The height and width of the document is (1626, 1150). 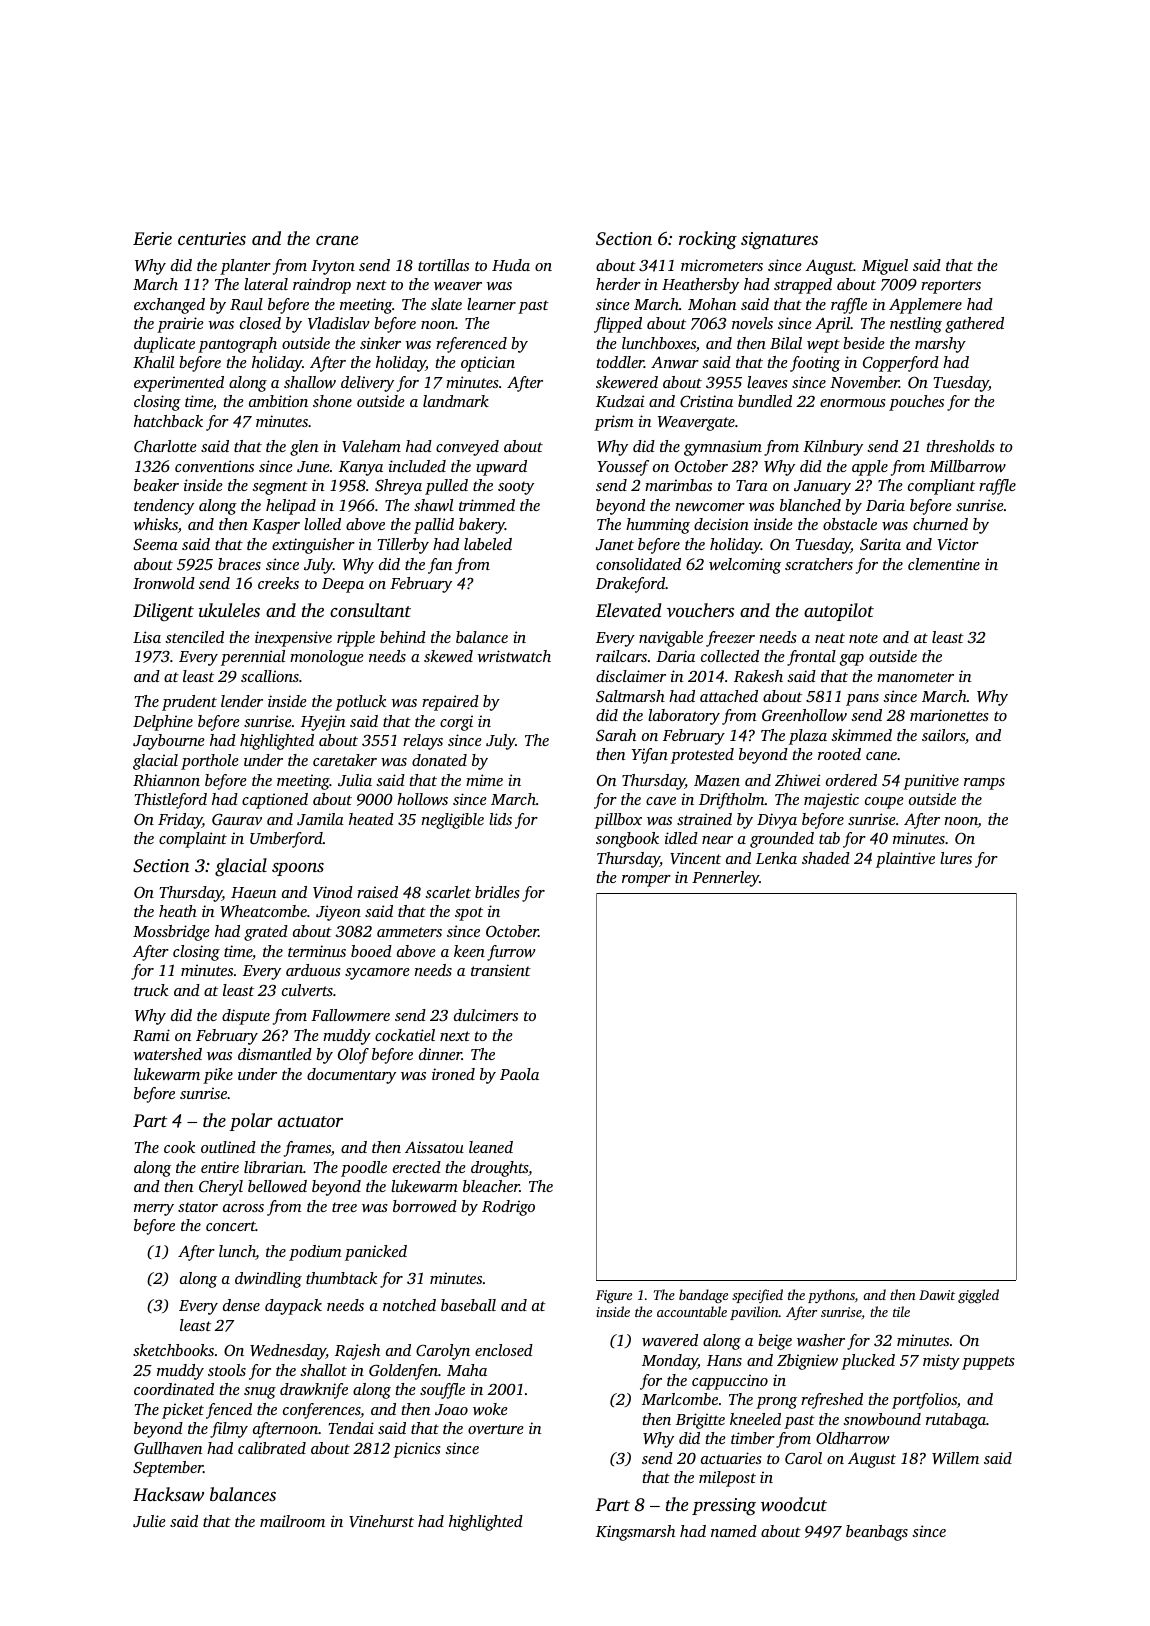 I want to click on sailors, so click(x=943, y=735).
